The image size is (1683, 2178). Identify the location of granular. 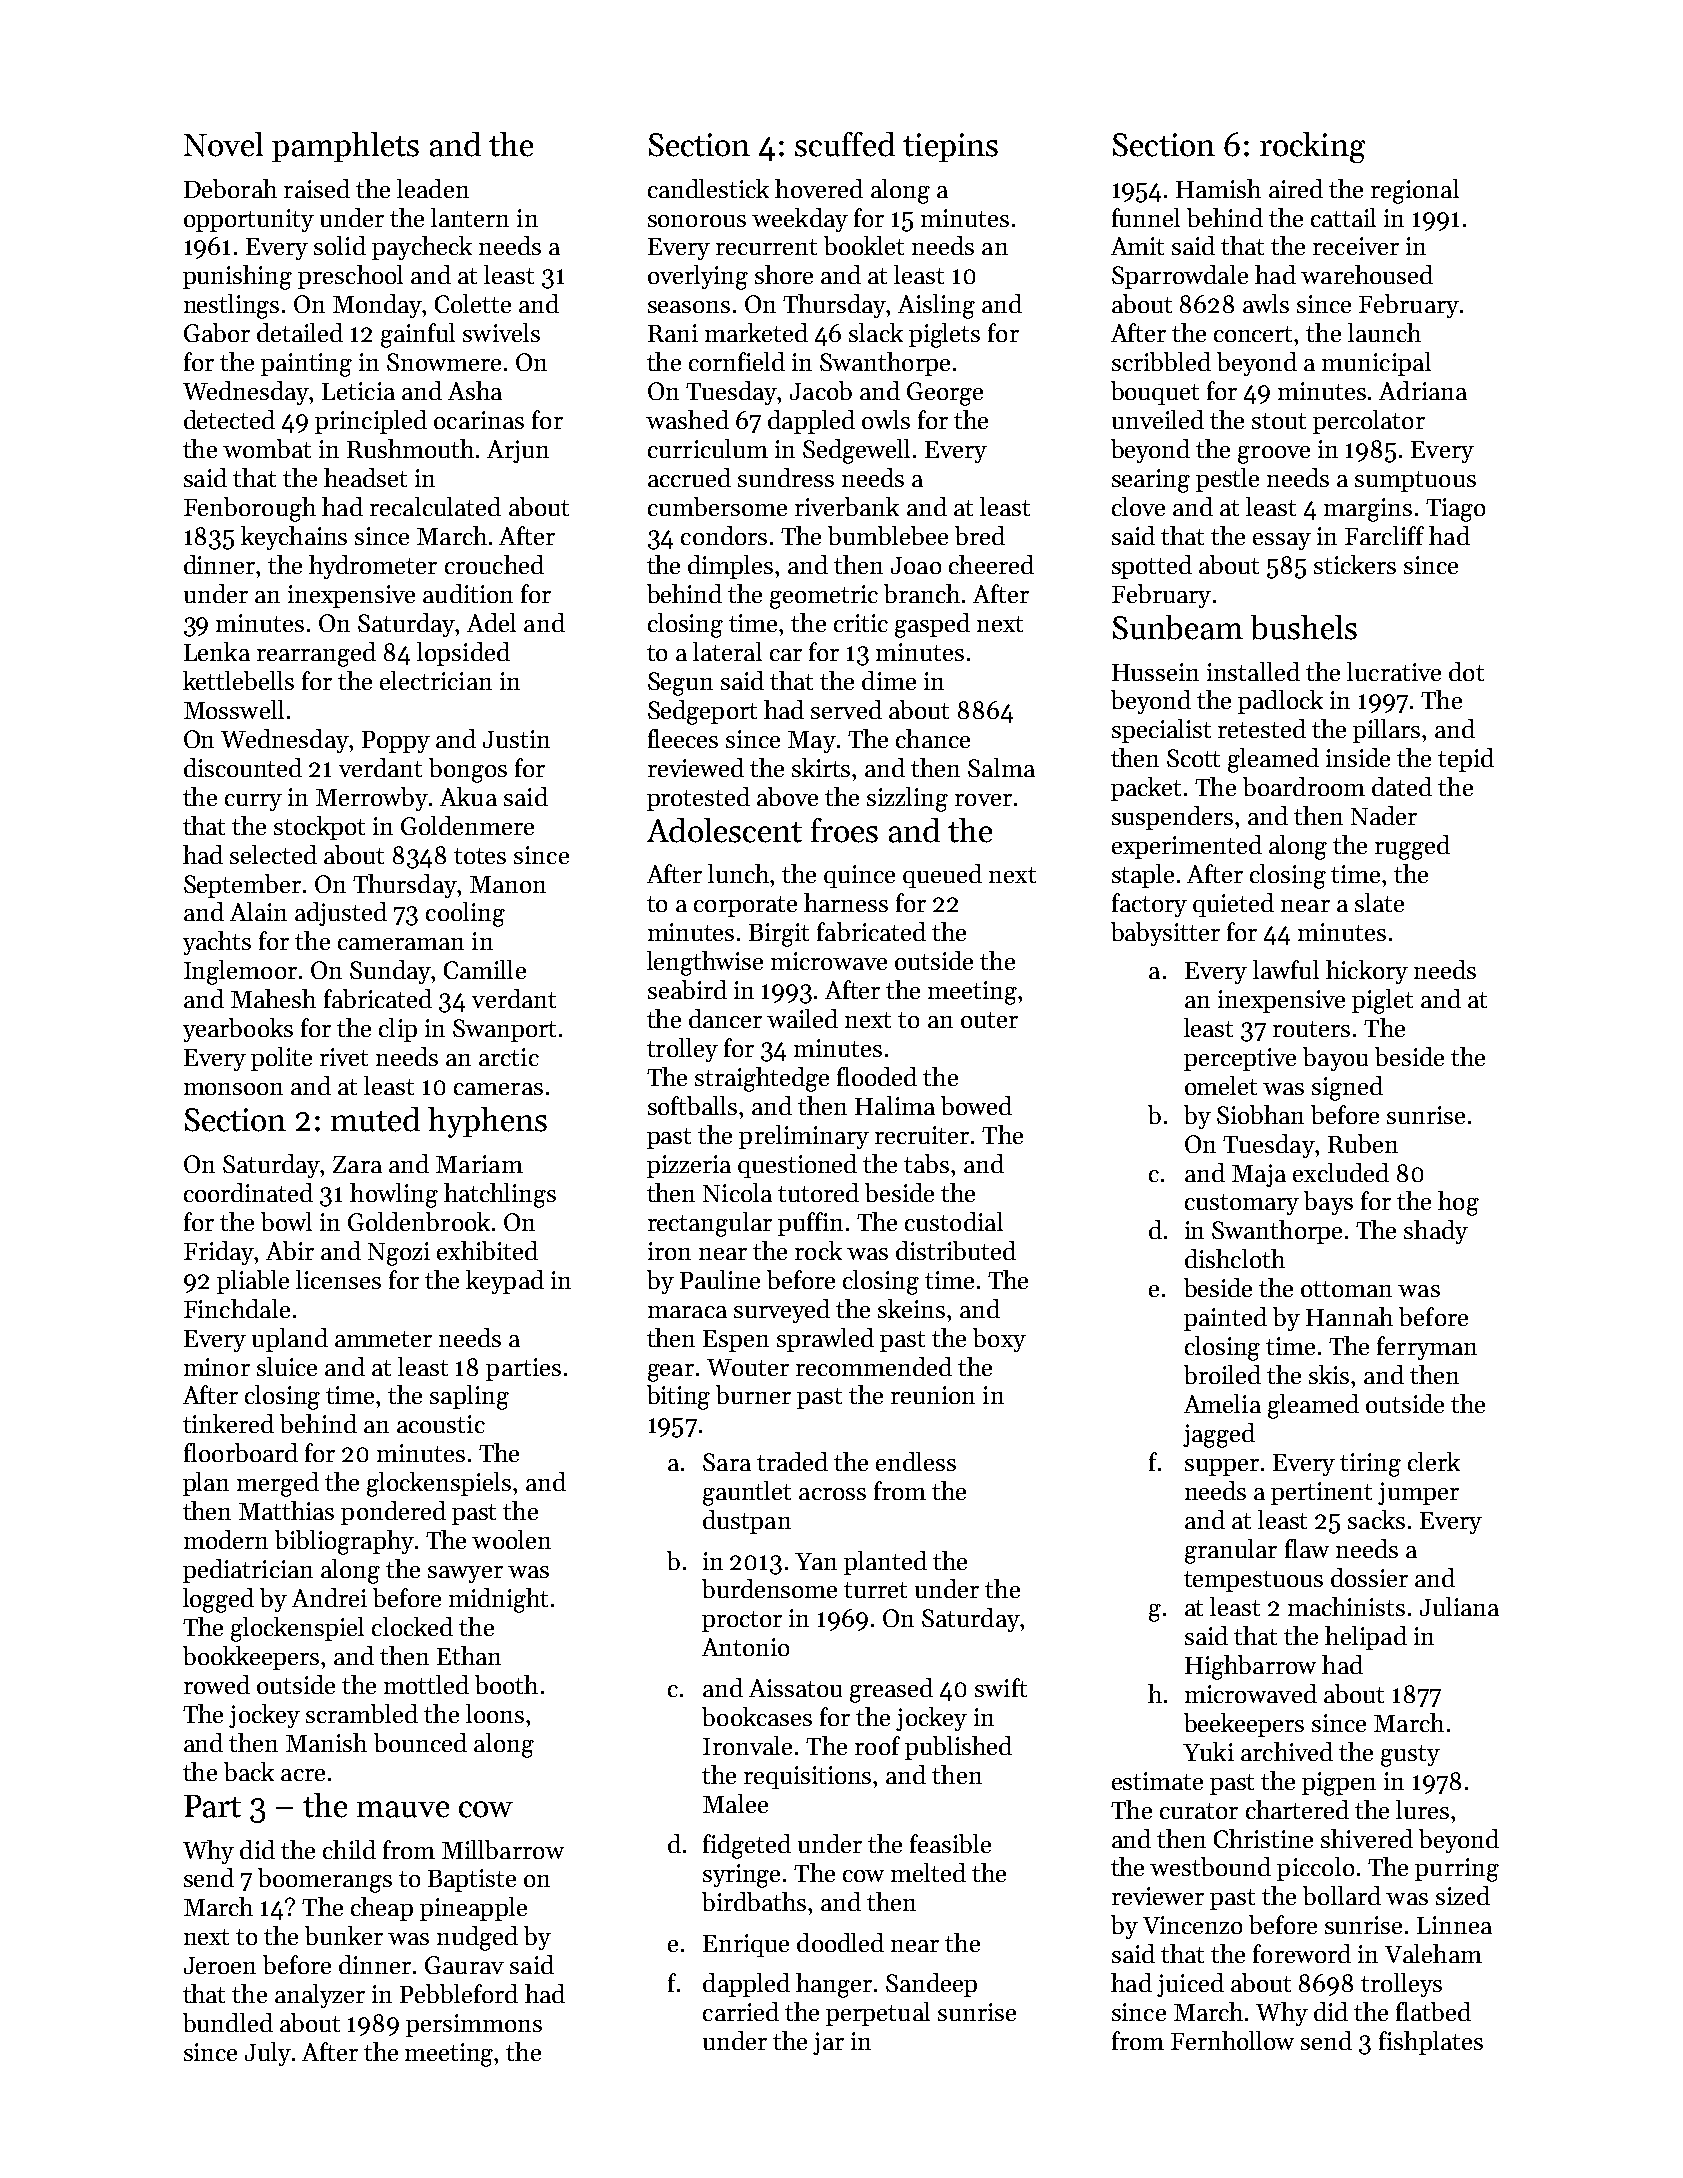
(1231, 1551).
